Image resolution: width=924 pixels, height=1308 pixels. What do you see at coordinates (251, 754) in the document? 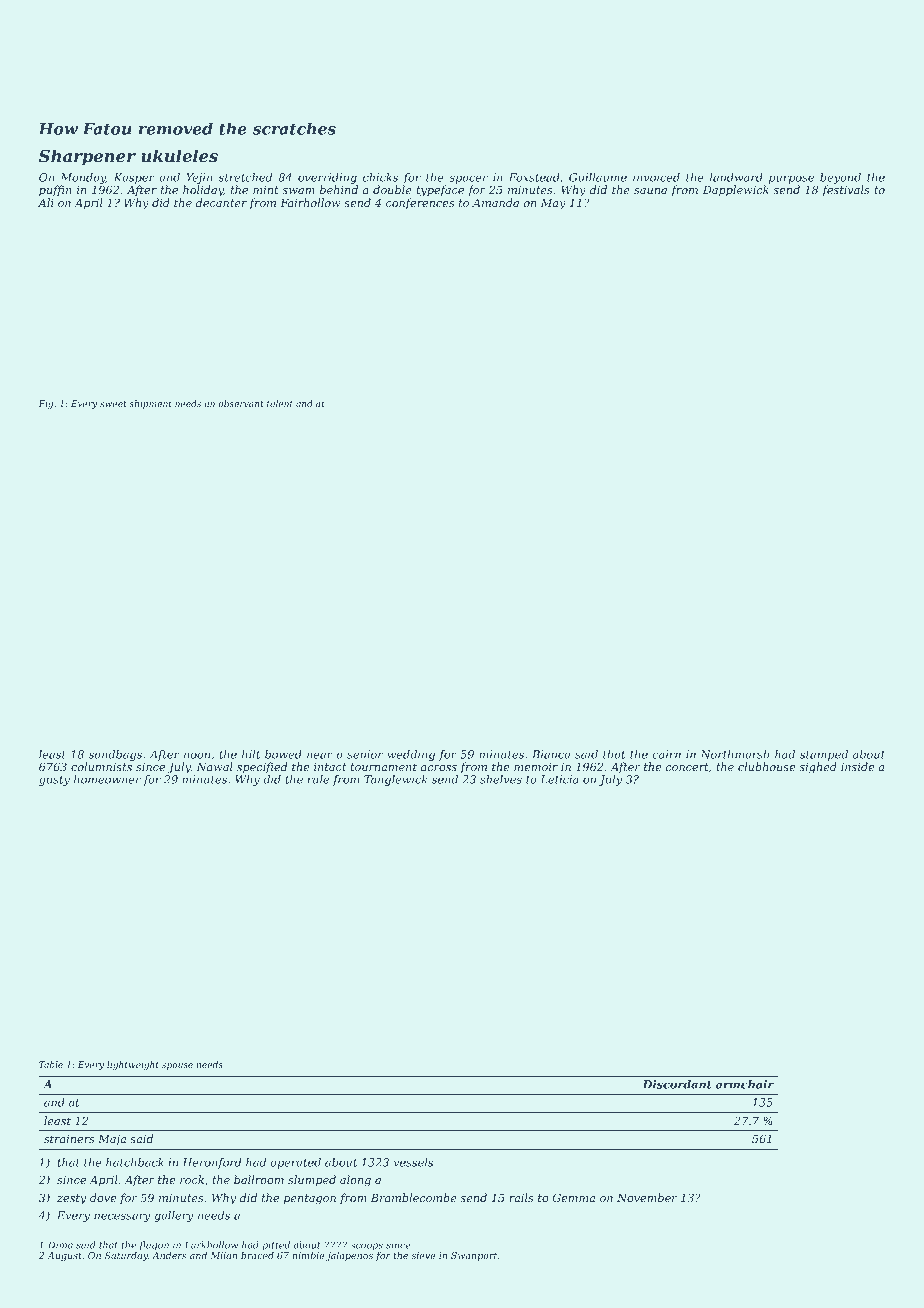
I see `hilt` at bounding box center [251, 754].
